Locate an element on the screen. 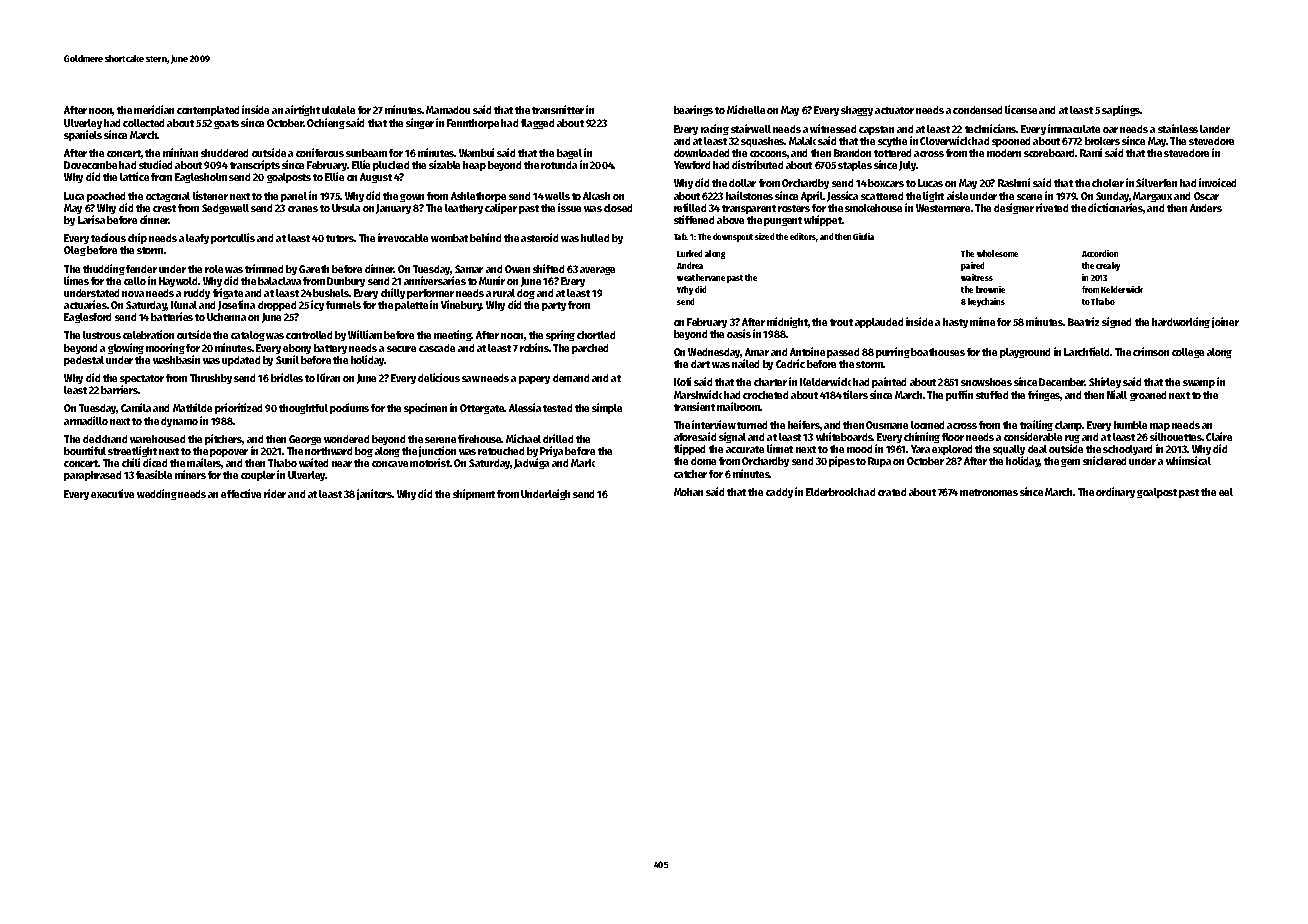 The width and height of the screenshot is (1308, 924). ruddy is located at coordinates (197, 294).
